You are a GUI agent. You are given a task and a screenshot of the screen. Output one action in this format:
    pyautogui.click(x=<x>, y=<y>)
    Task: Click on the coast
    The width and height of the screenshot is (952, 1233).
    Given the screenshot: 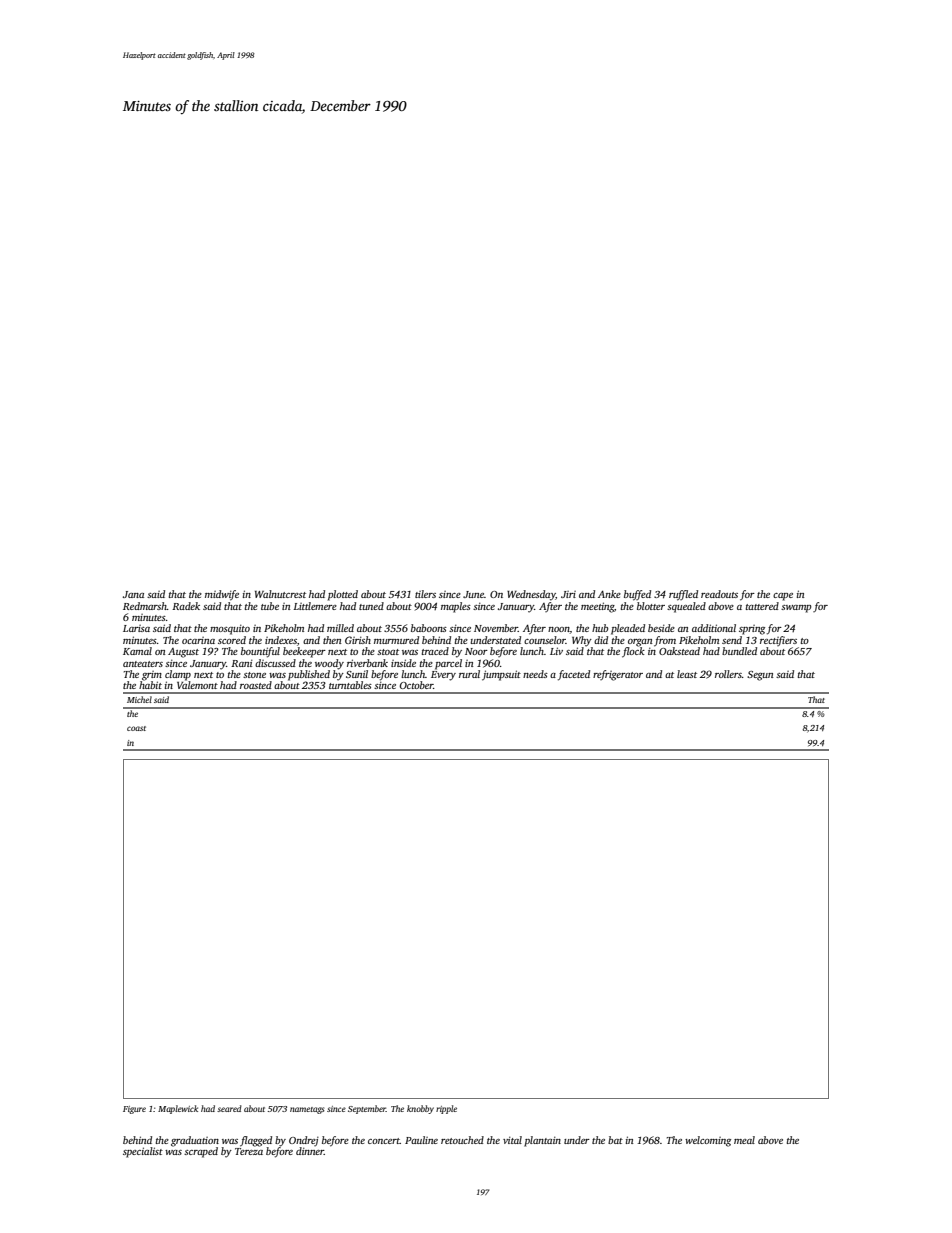 What is the action you would take?
    pyautogui.click(x=136, y=728)
